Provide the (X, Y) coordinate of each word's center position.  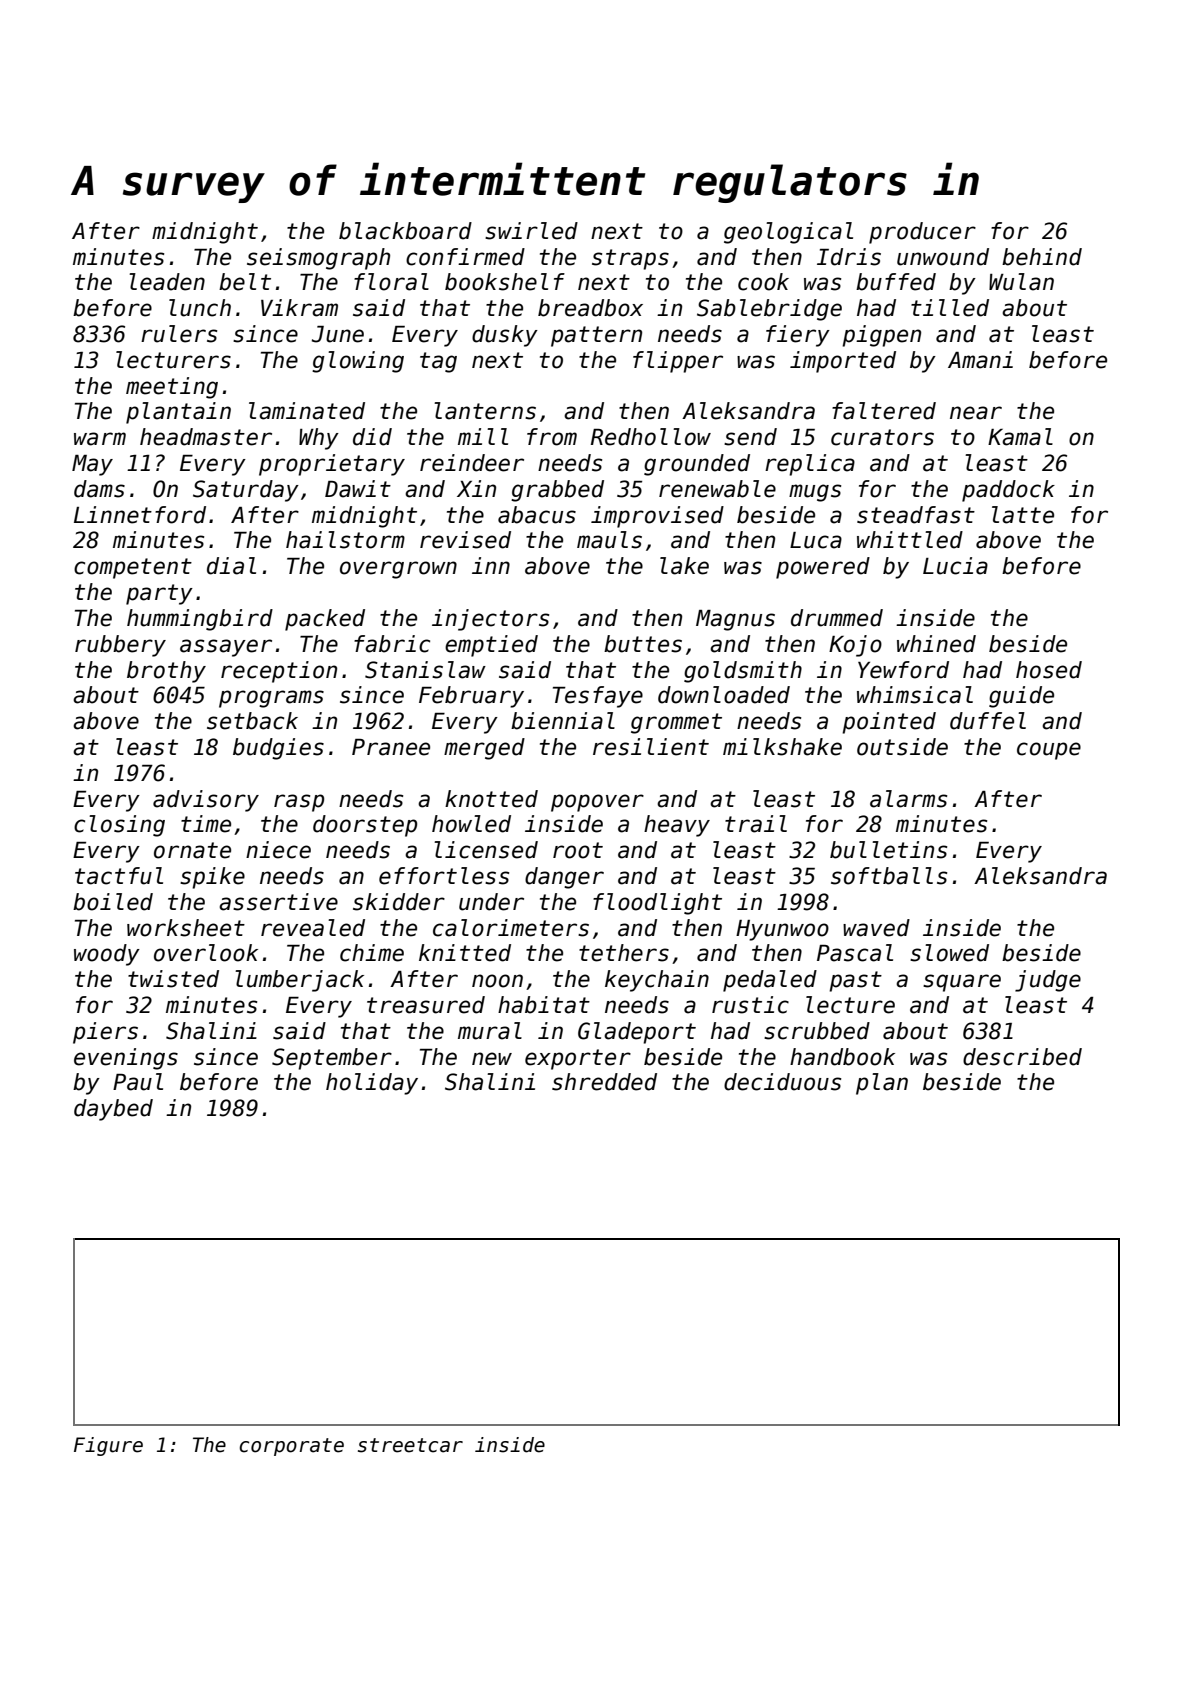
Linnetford (140, 515)
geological (788, 233)
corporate (292, 1447)
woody (107, 955)
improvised (657, 517)
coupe (1049, 751)
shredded (604, 1082)
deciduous (782, 1082)
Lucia (955, 566)
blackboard (405, 231)
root (578, 850)
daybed (113, 1110)
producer (922, 233)
